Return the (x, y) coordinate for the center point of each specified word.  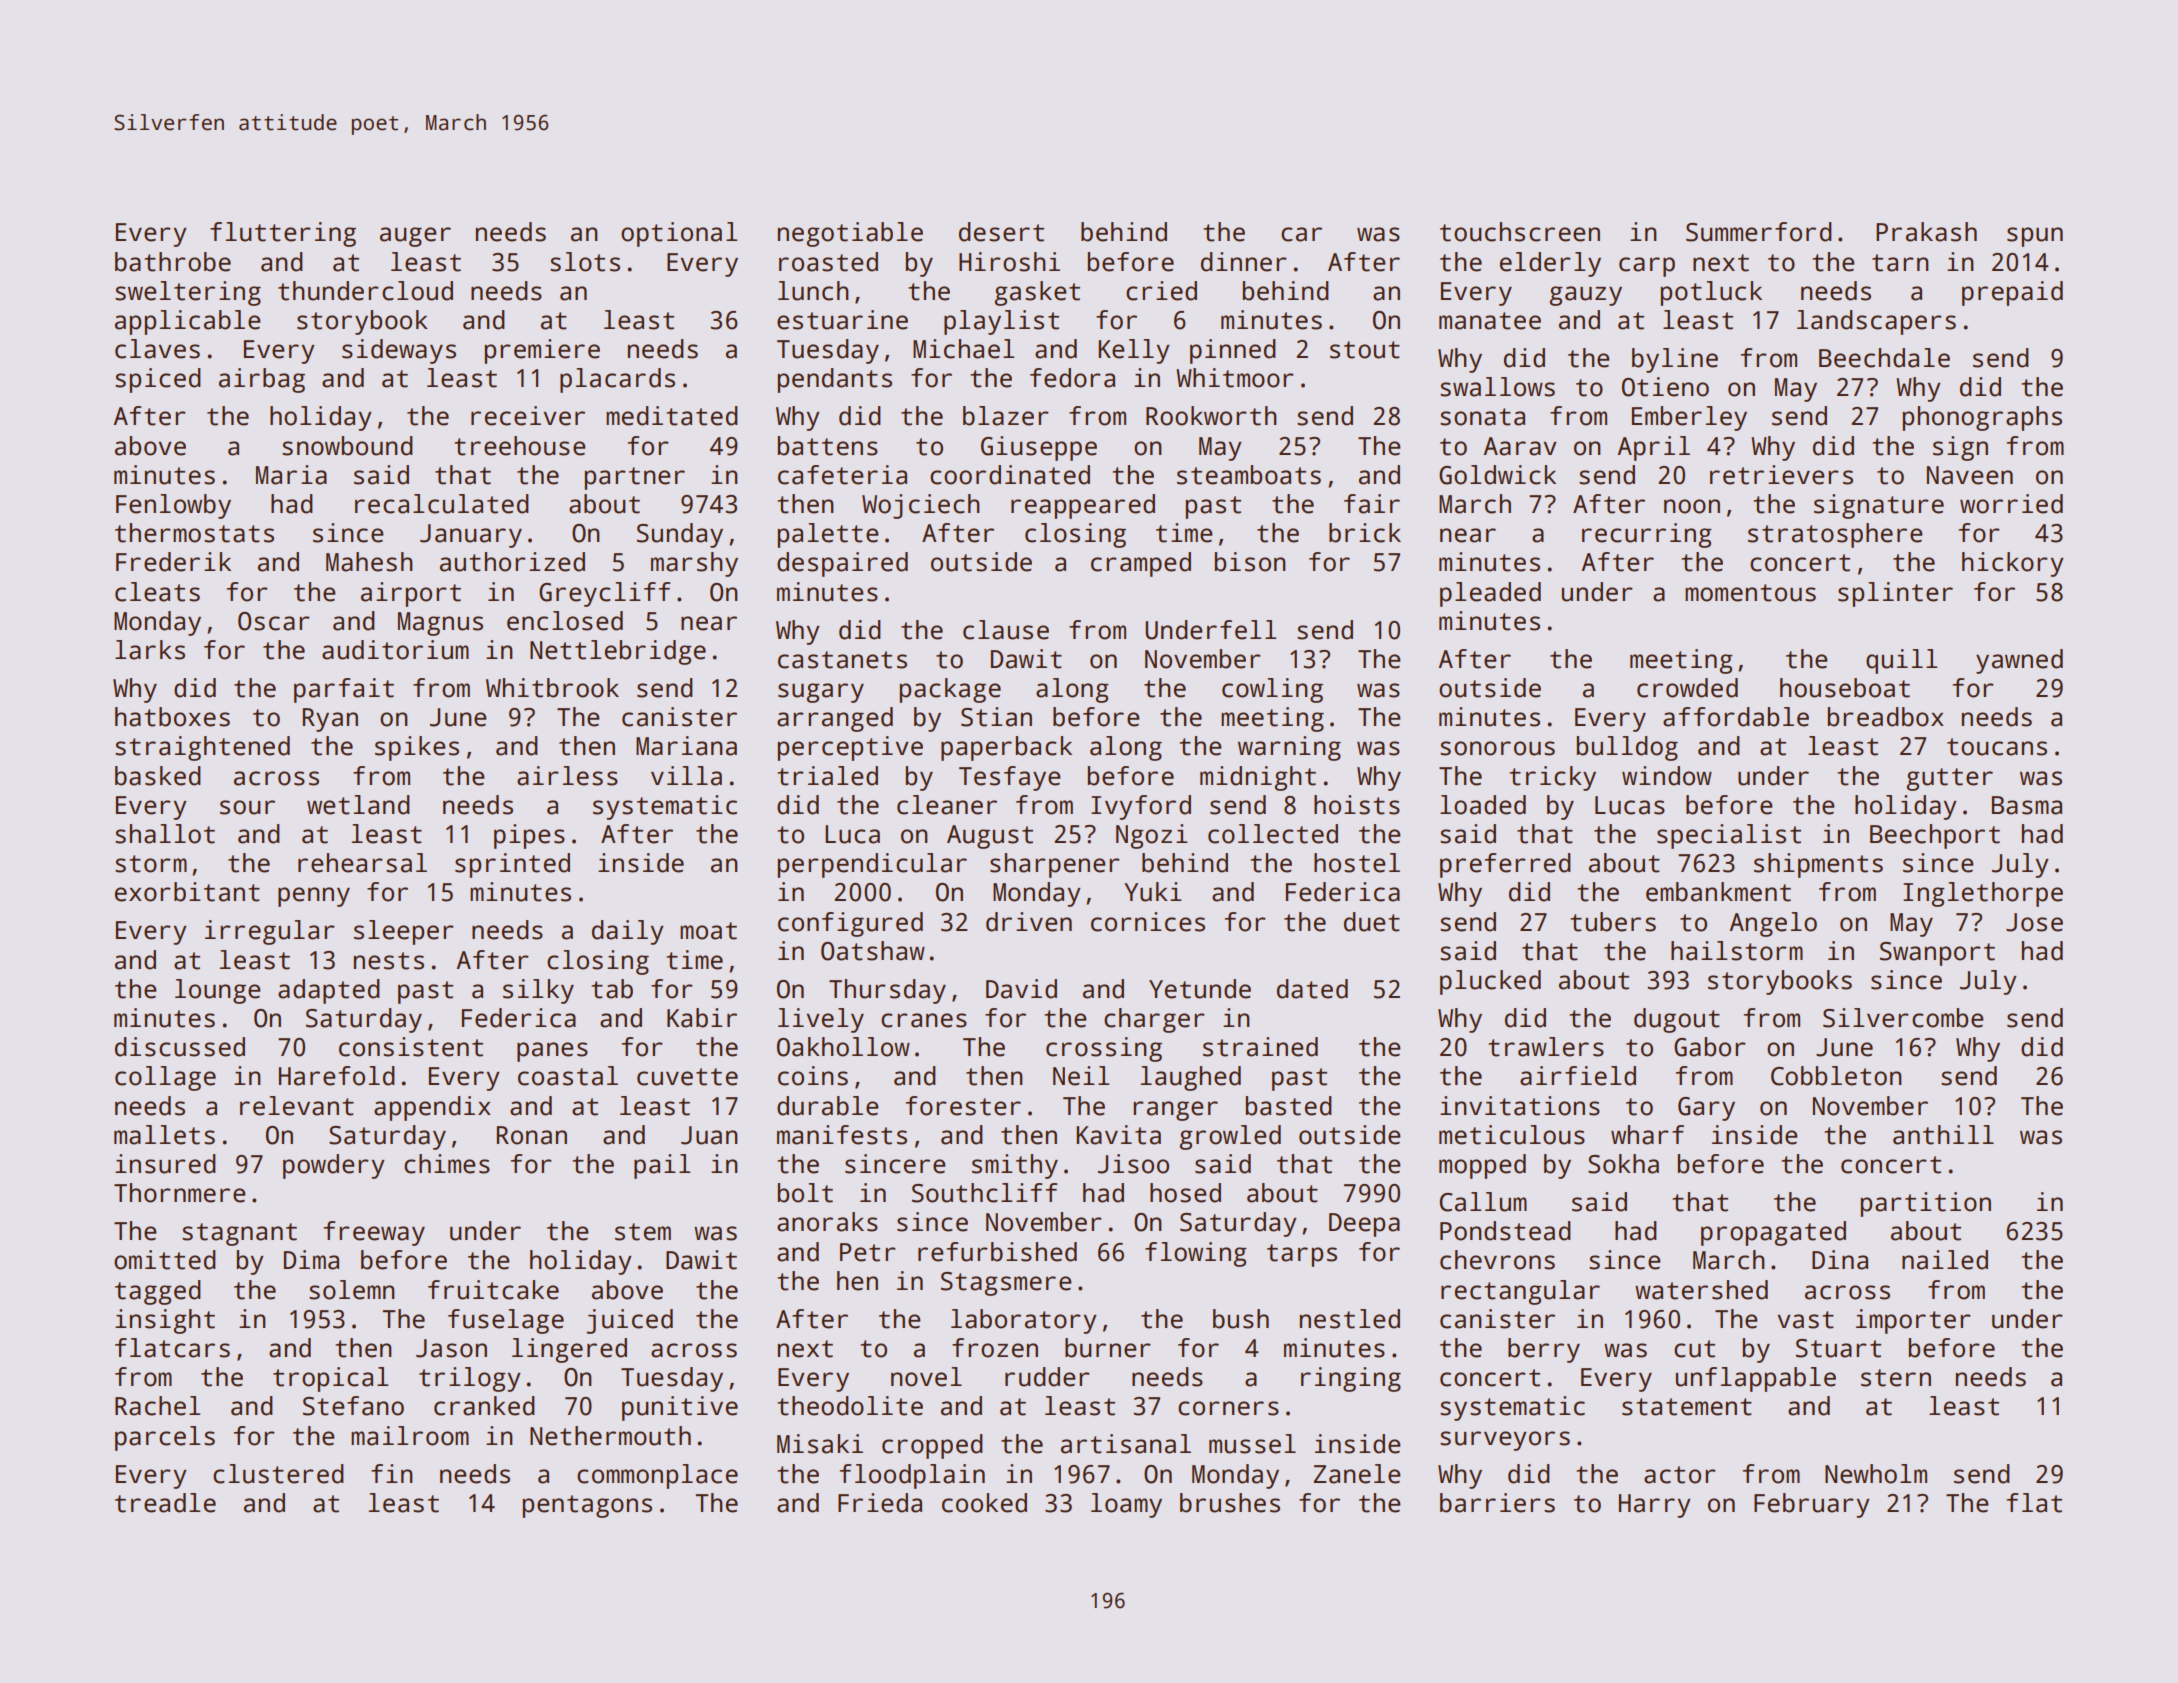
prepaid (2012, 293)
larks (150, 650)
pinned (1233, 351)
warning (1289, 748)
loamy (1126, 1505)
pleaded (1490, 594)
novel (926, 1377)
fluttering (283, 234)
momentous (1750, 593)
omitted (165, 1260)
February (1812, 1505)
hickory (2013, 564)
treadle (165, 1503)
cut (1694, 1349)
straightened (202, 748)
